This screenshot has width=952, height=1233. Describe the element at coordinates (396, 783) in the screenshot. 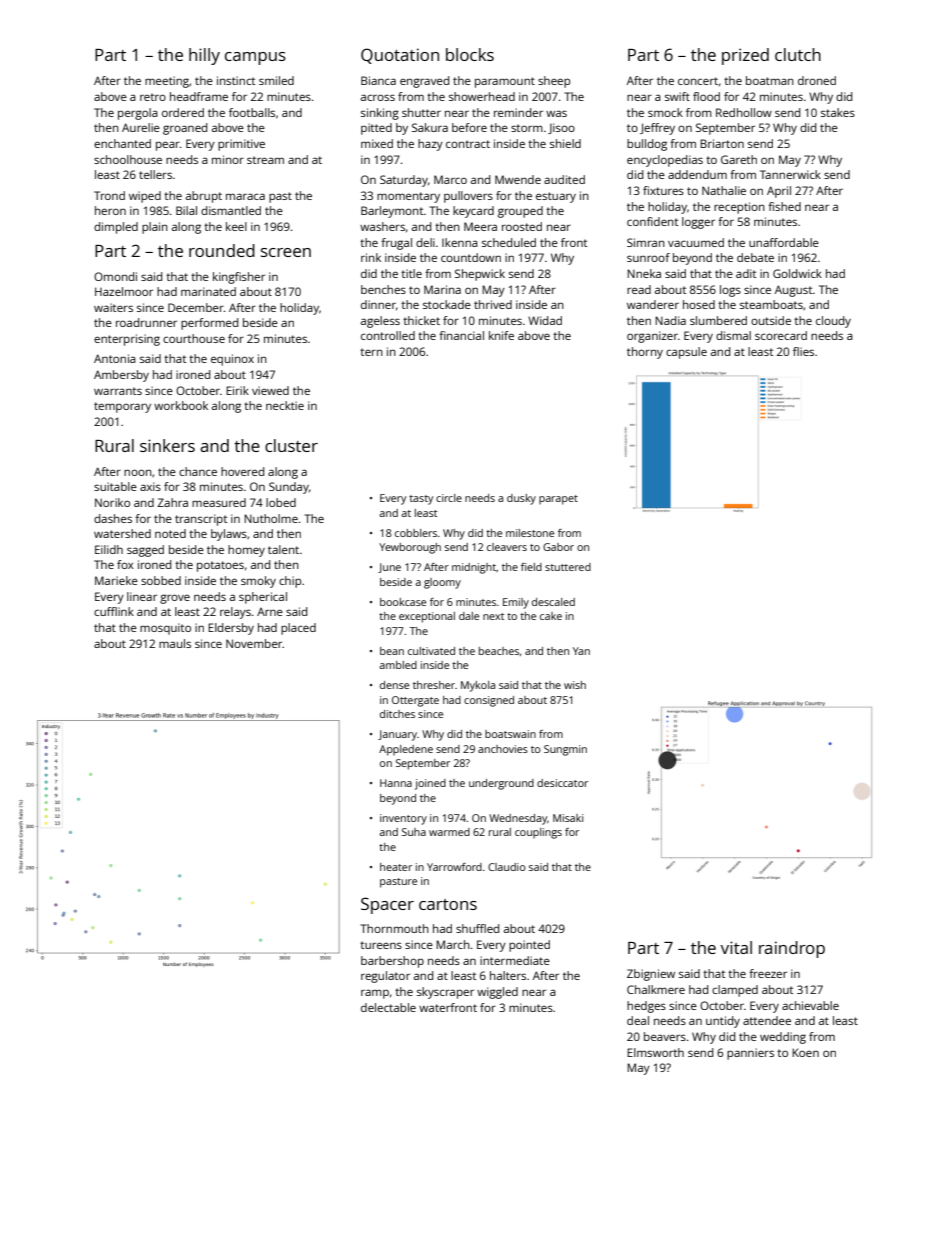

I see `Hanna` at that location.
